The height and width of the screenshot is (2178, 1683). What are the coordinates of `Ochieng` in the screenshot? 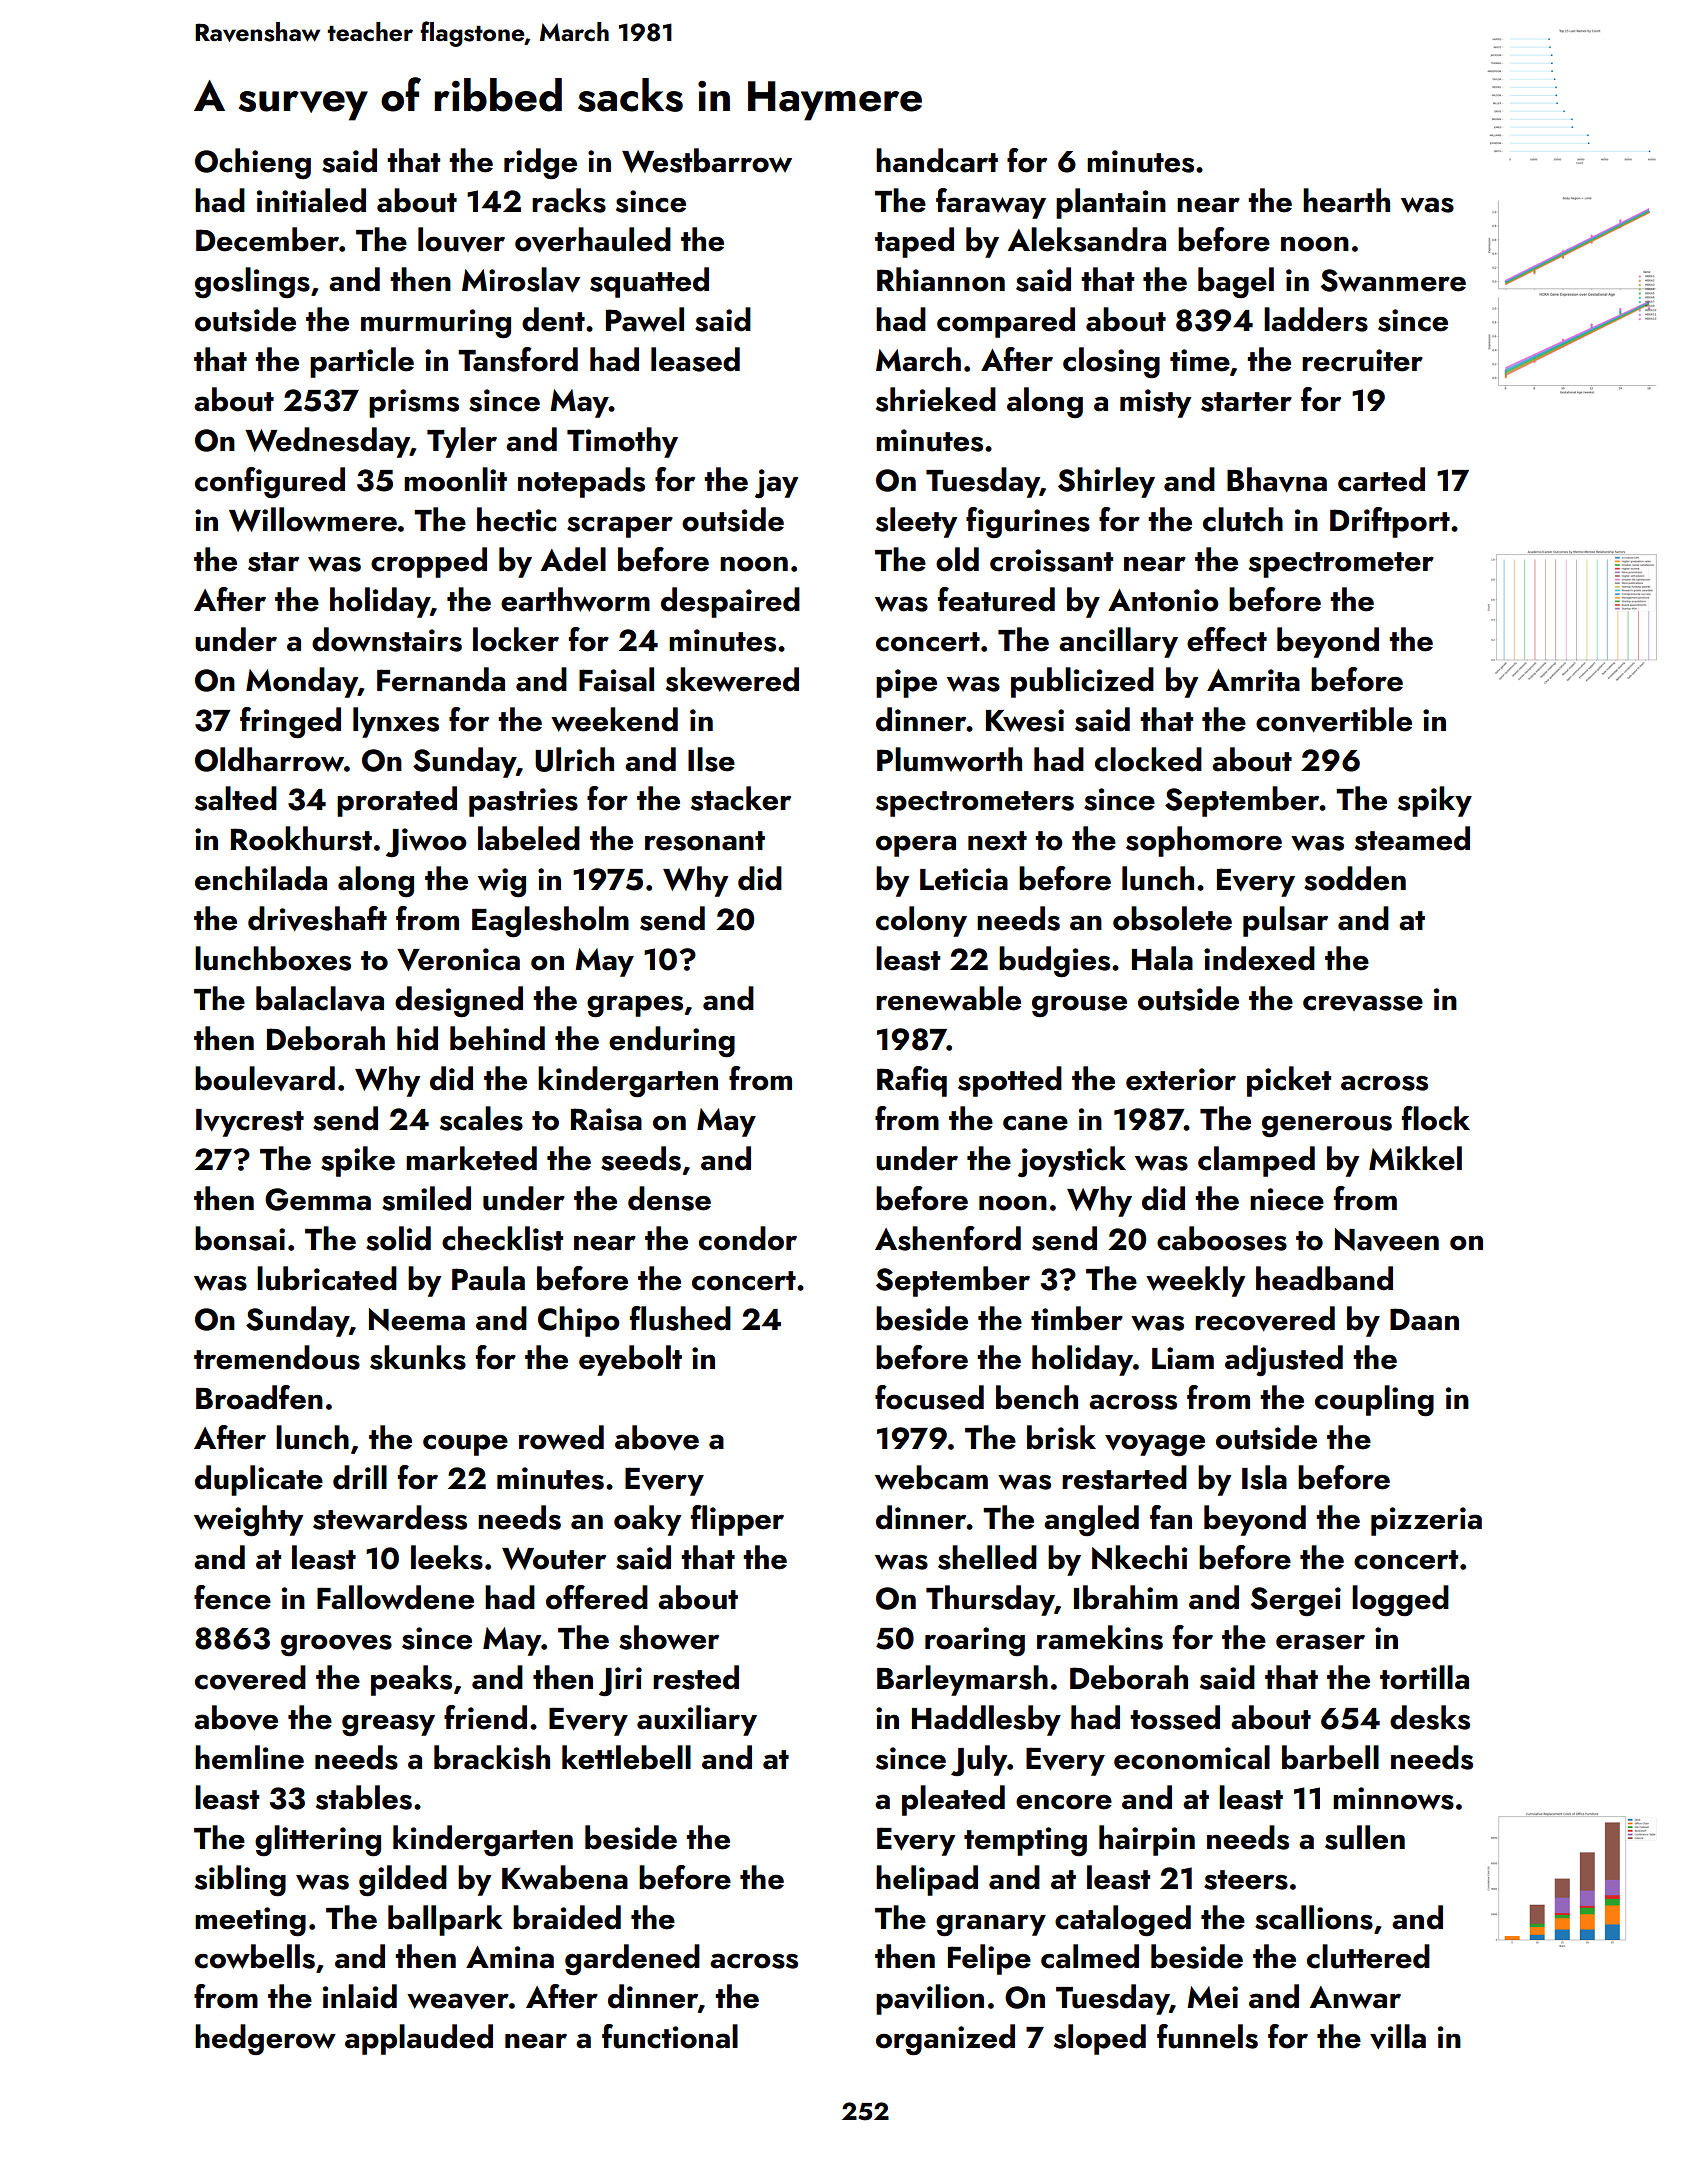 It's located at (253, 163).
